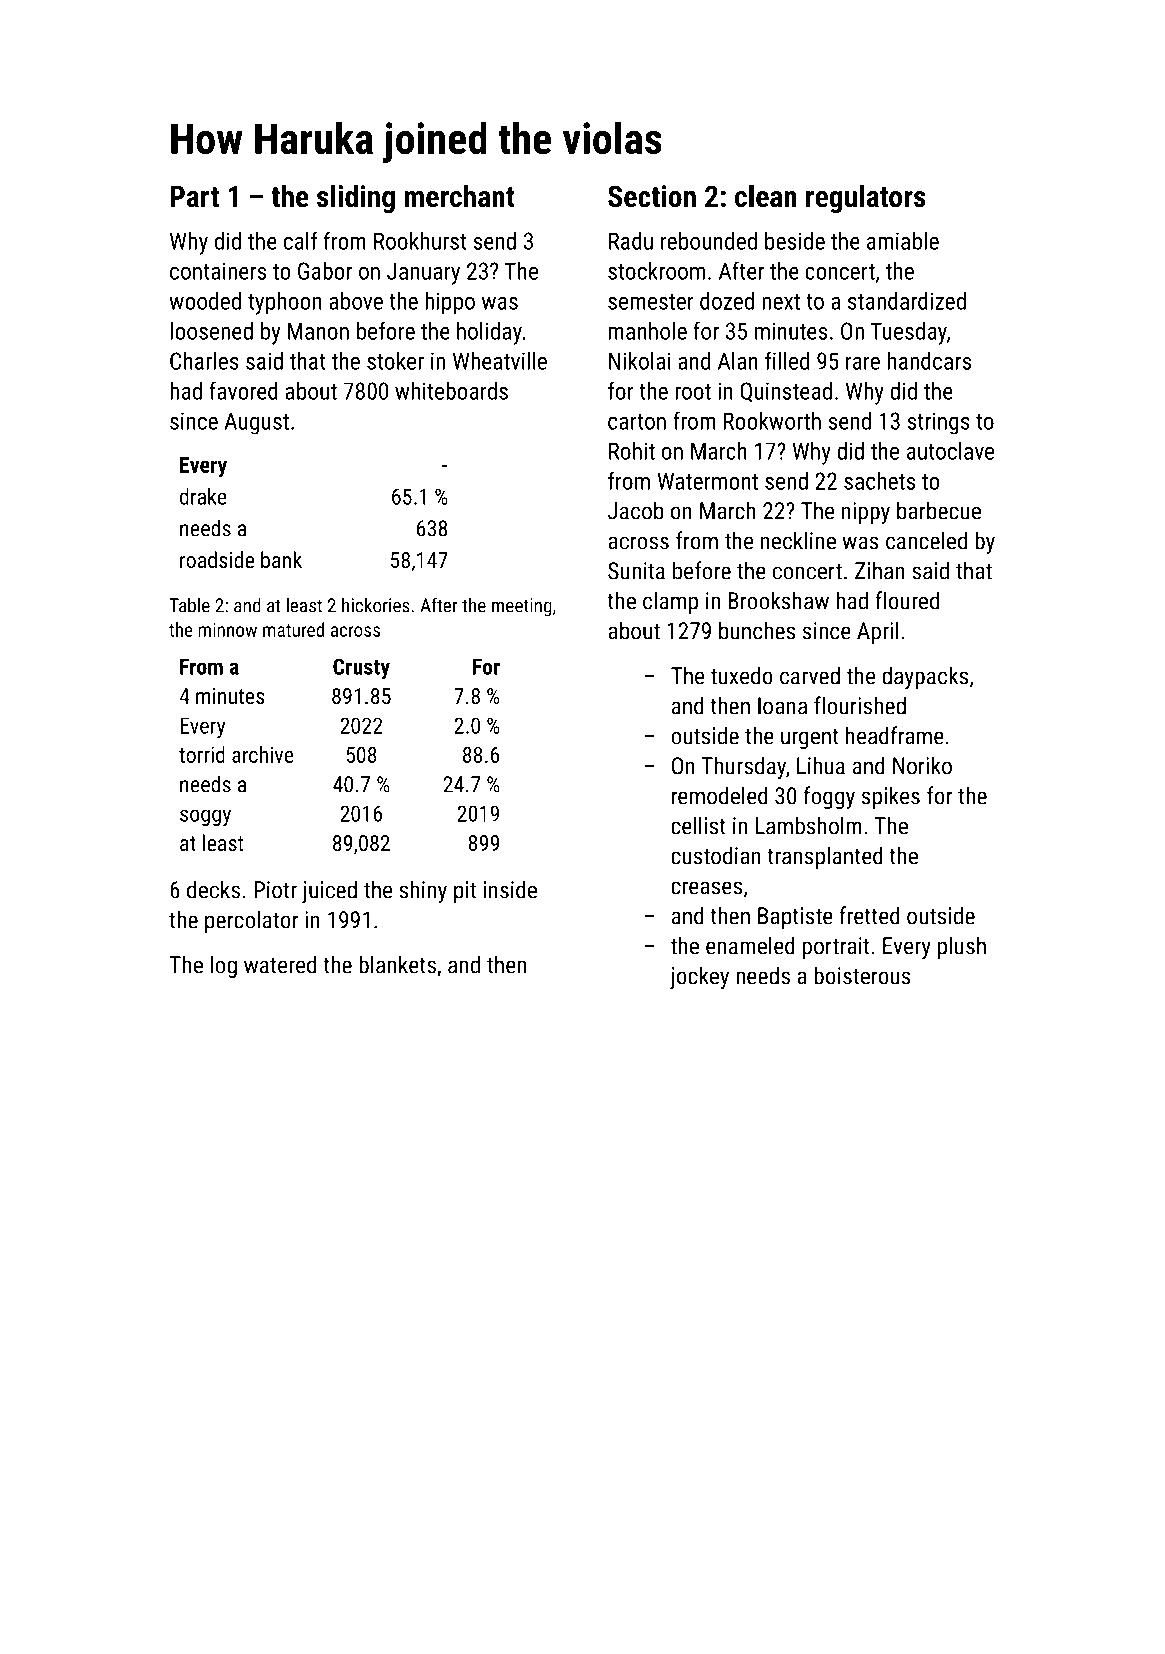 The width and height of the page is (1165, 1654). Describe the element at coordinates (224, 966) in the page. I see `log` at that location.
